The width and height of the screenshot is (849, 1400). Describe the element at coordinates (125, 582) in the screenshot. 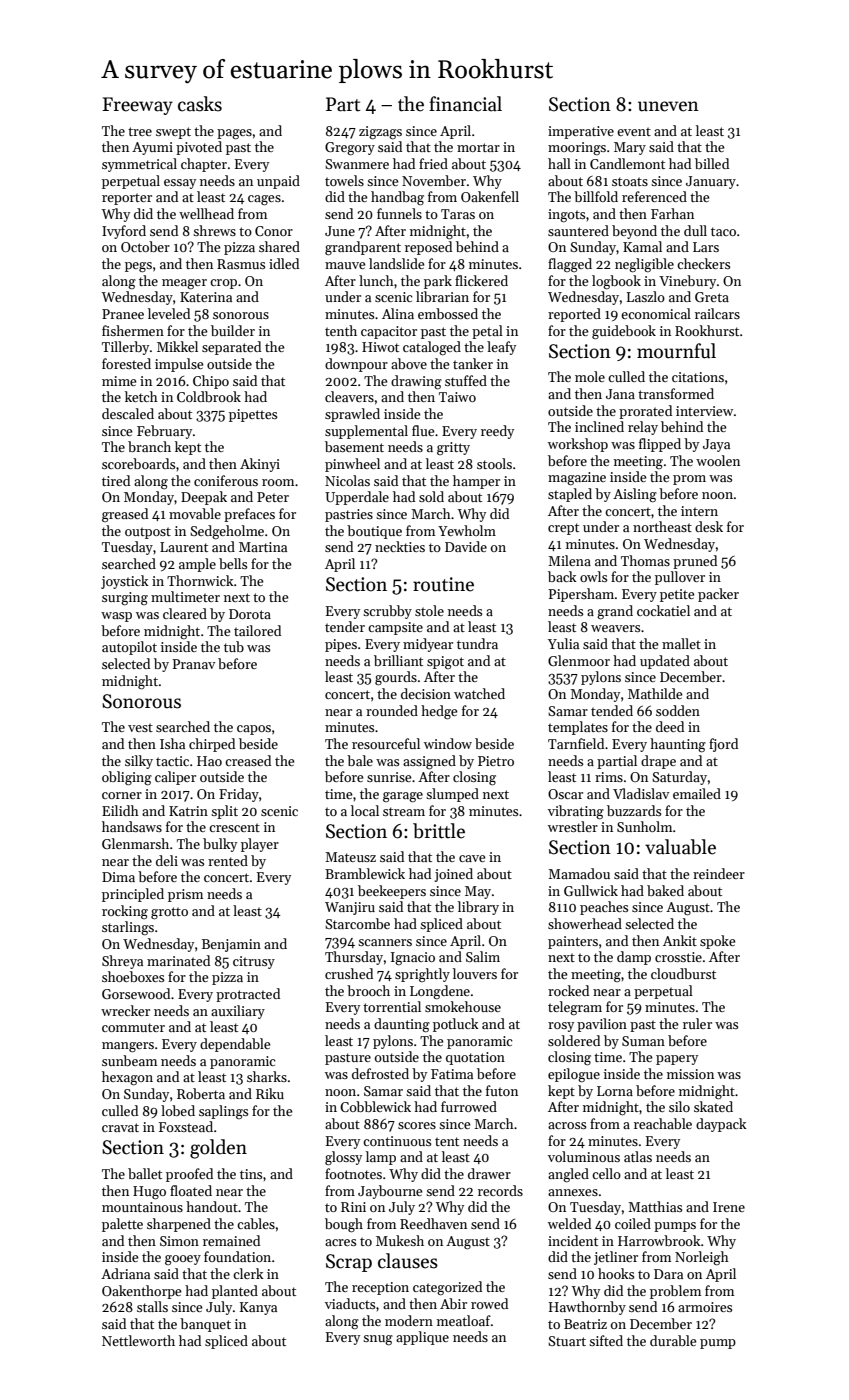

I see `joystick` at that location.
